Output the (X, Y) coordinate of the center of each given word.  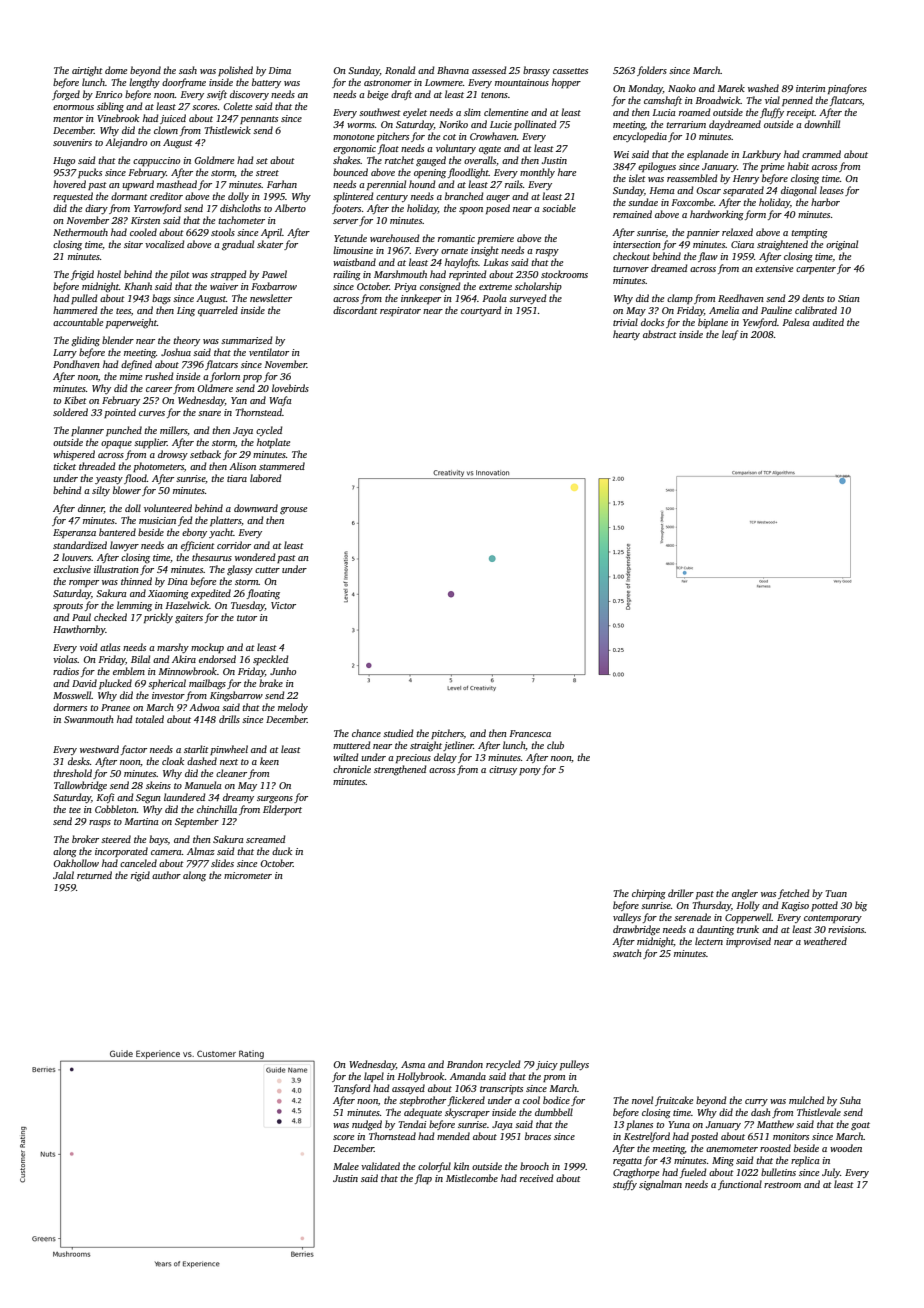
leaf (730, 335)
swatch (627, 953)
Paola (494, 298)
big (861, 906)
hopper (566, 83)
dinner (91, 509)
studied (398, 733)
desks (79, 761)
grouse (293, 511)
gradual (238, 245)
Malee (346, 1166)
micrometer (248, 875)
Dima (280, 70)
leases (832, 190)
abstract (660, 334)
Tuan (836, 893)
